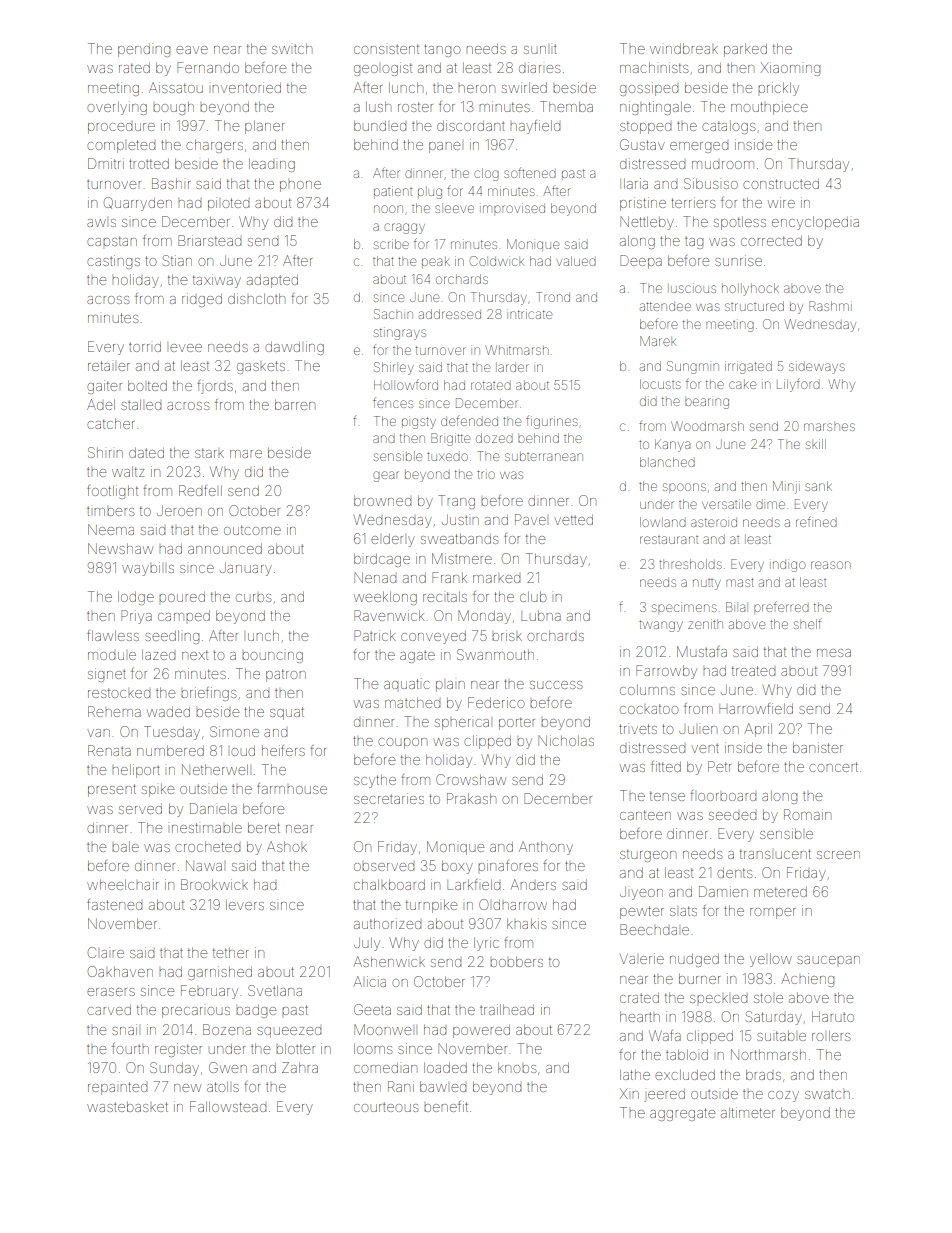 The height and width of the screenshot is (1233, 952). I want to click on Tuesday, so click(172, 733).
